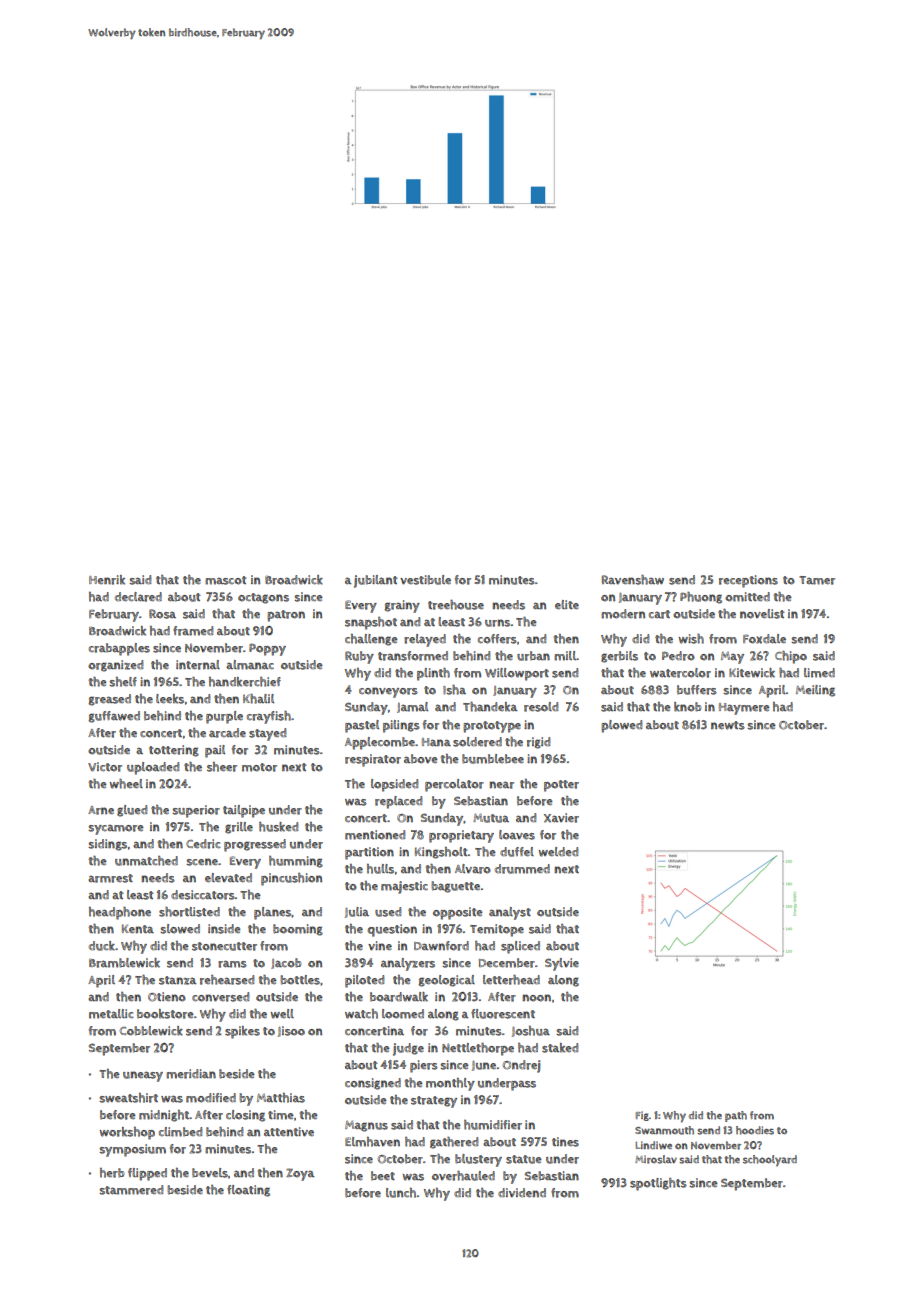  I want to click on Sylvie, so click(562, 964).
